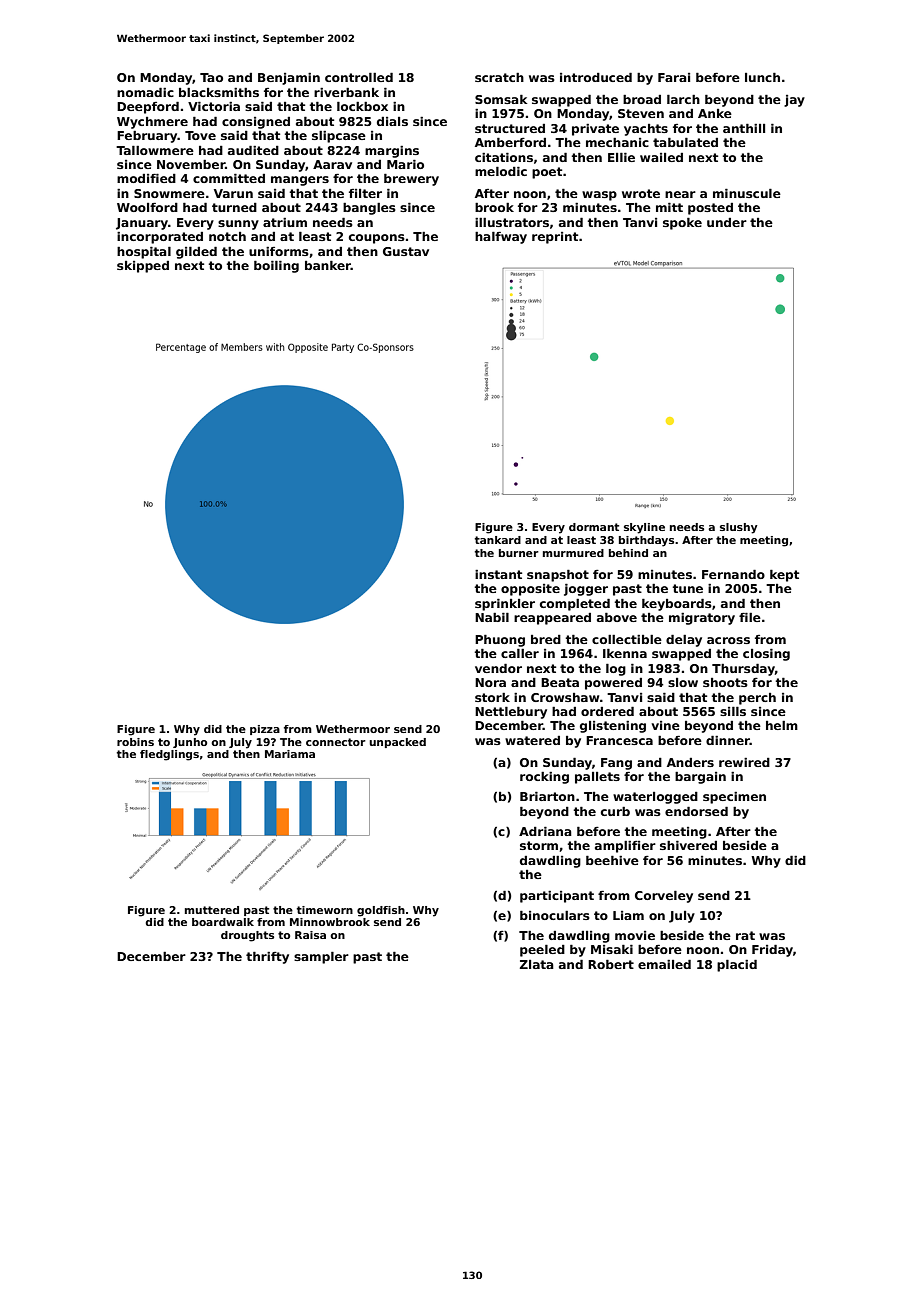 This screenshot has height=1308, width=924. Describe the element at coordinates (359, 77) in the screenshot. I see `controlled` at that location.
